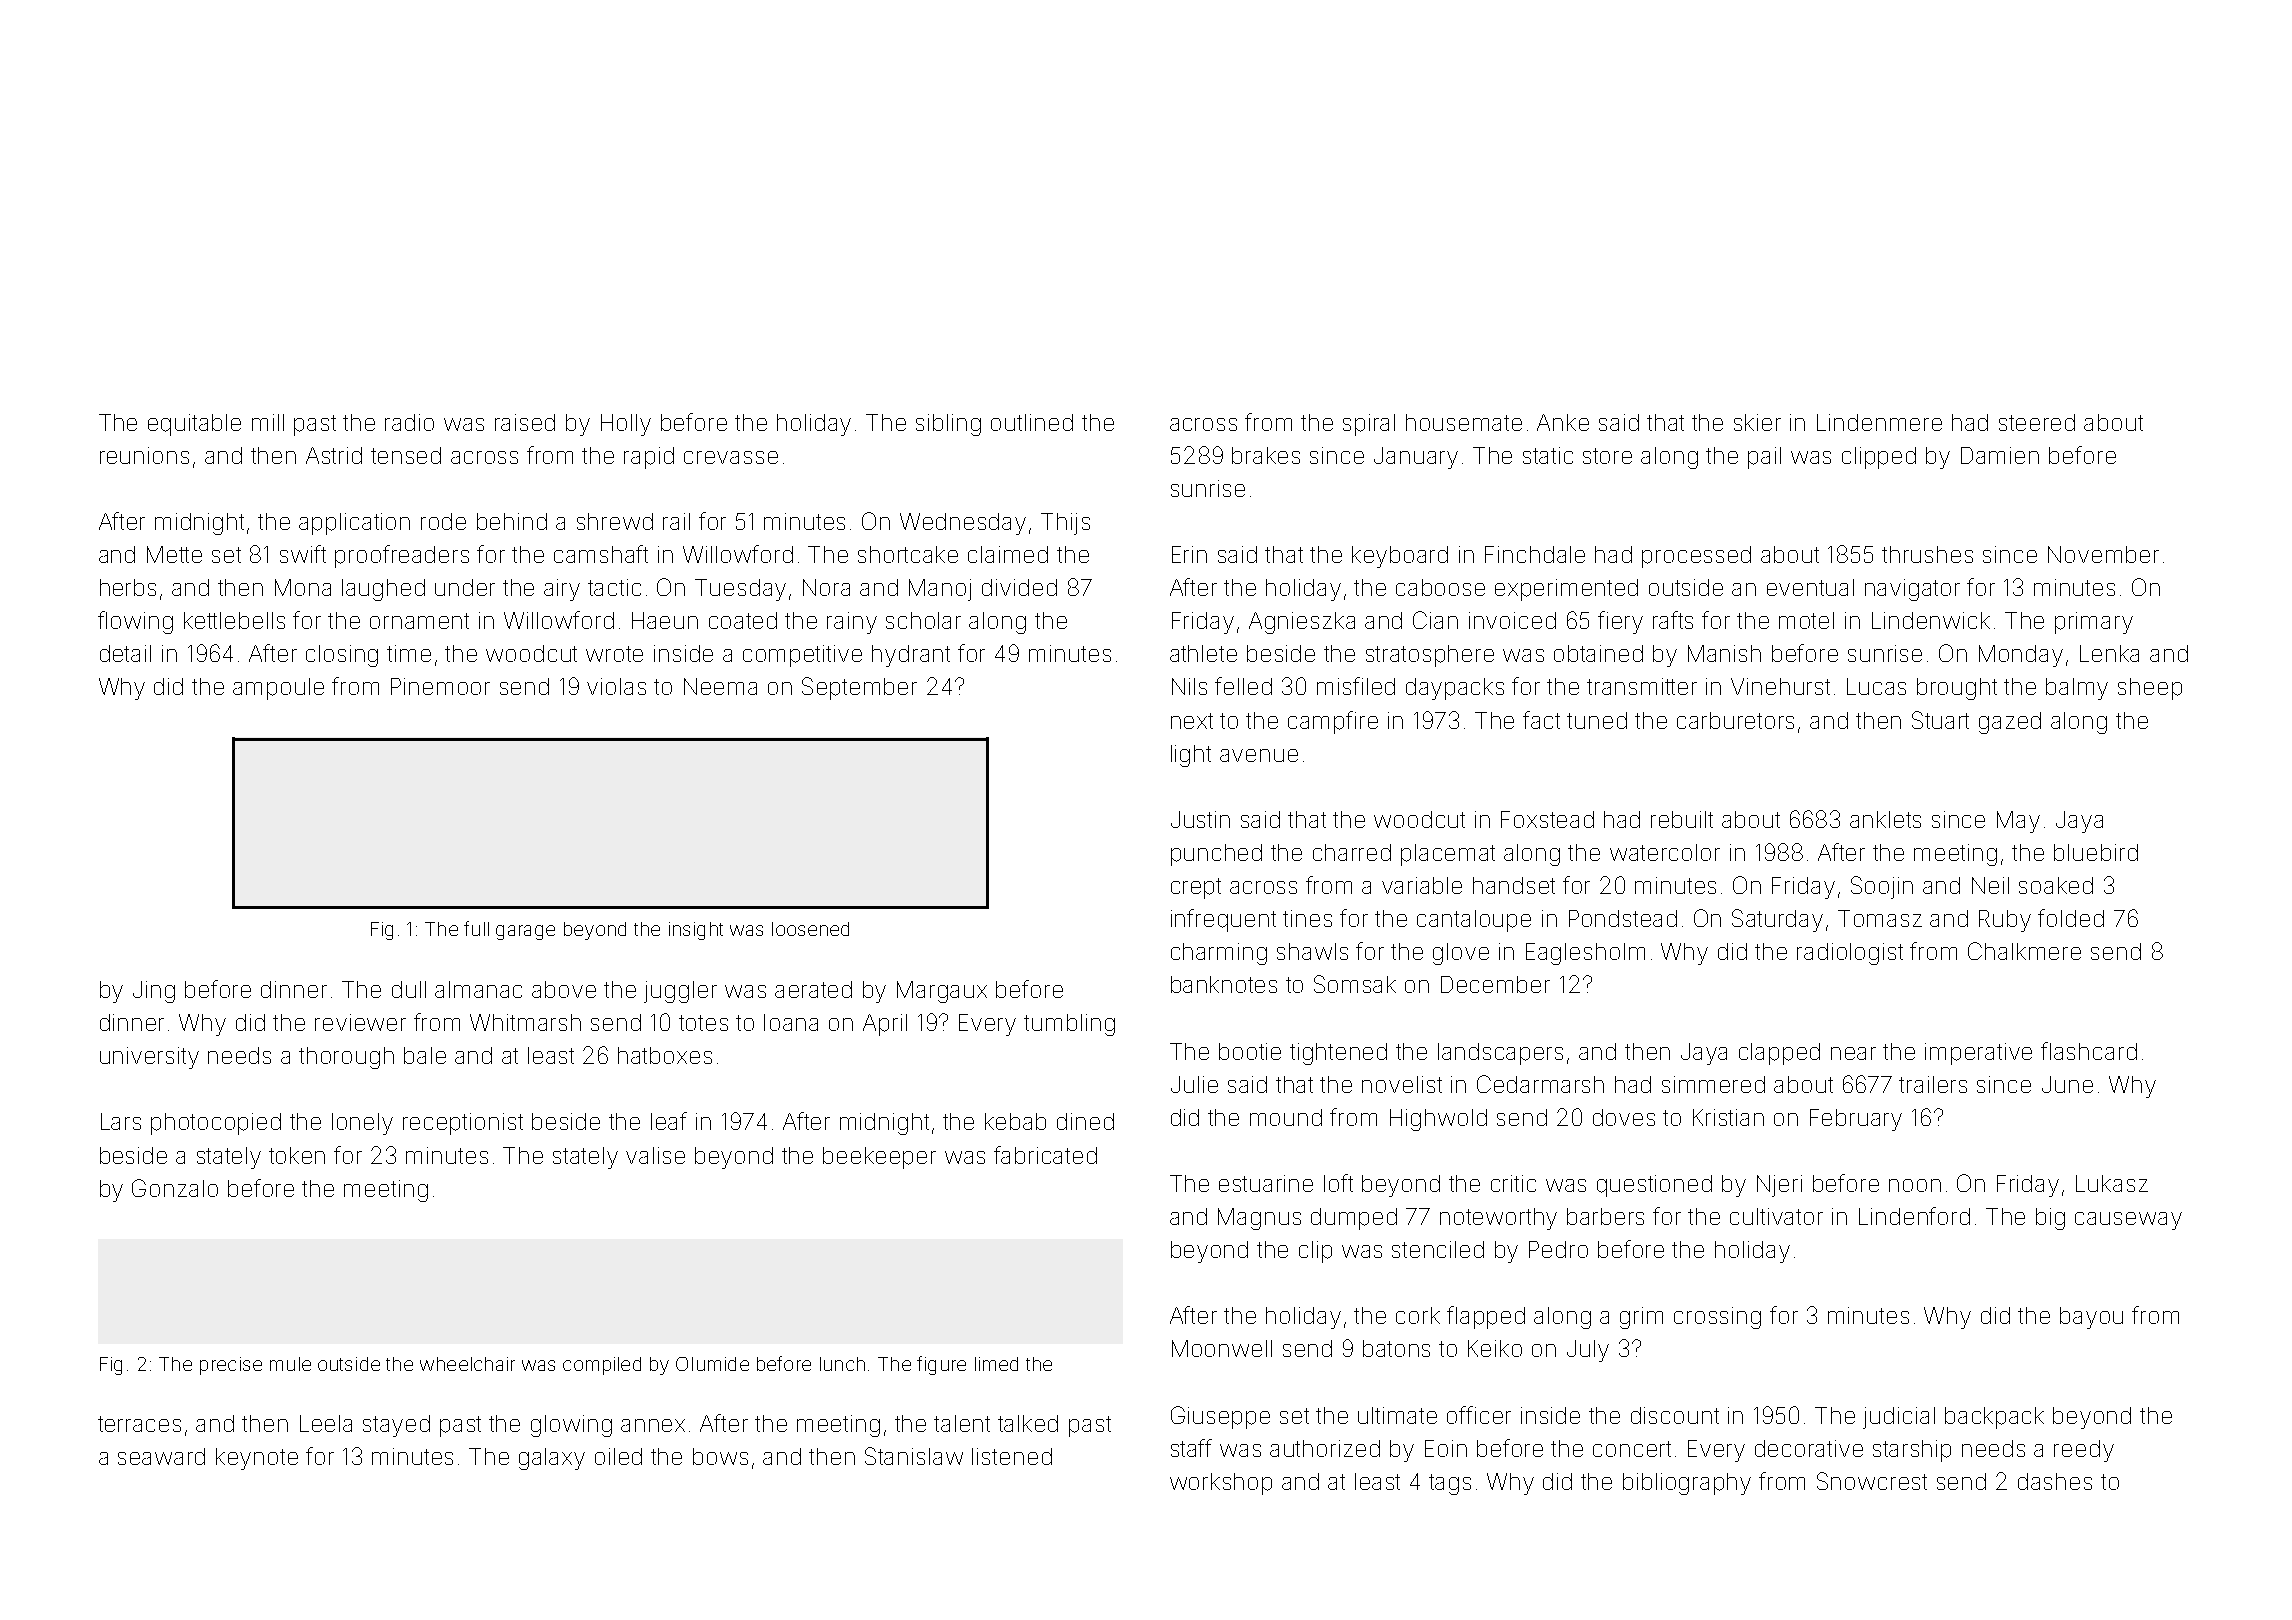  What do you see at coordinates (161, 1456) in the image?
I see `seaward` at bounding box center [161, 1456].
